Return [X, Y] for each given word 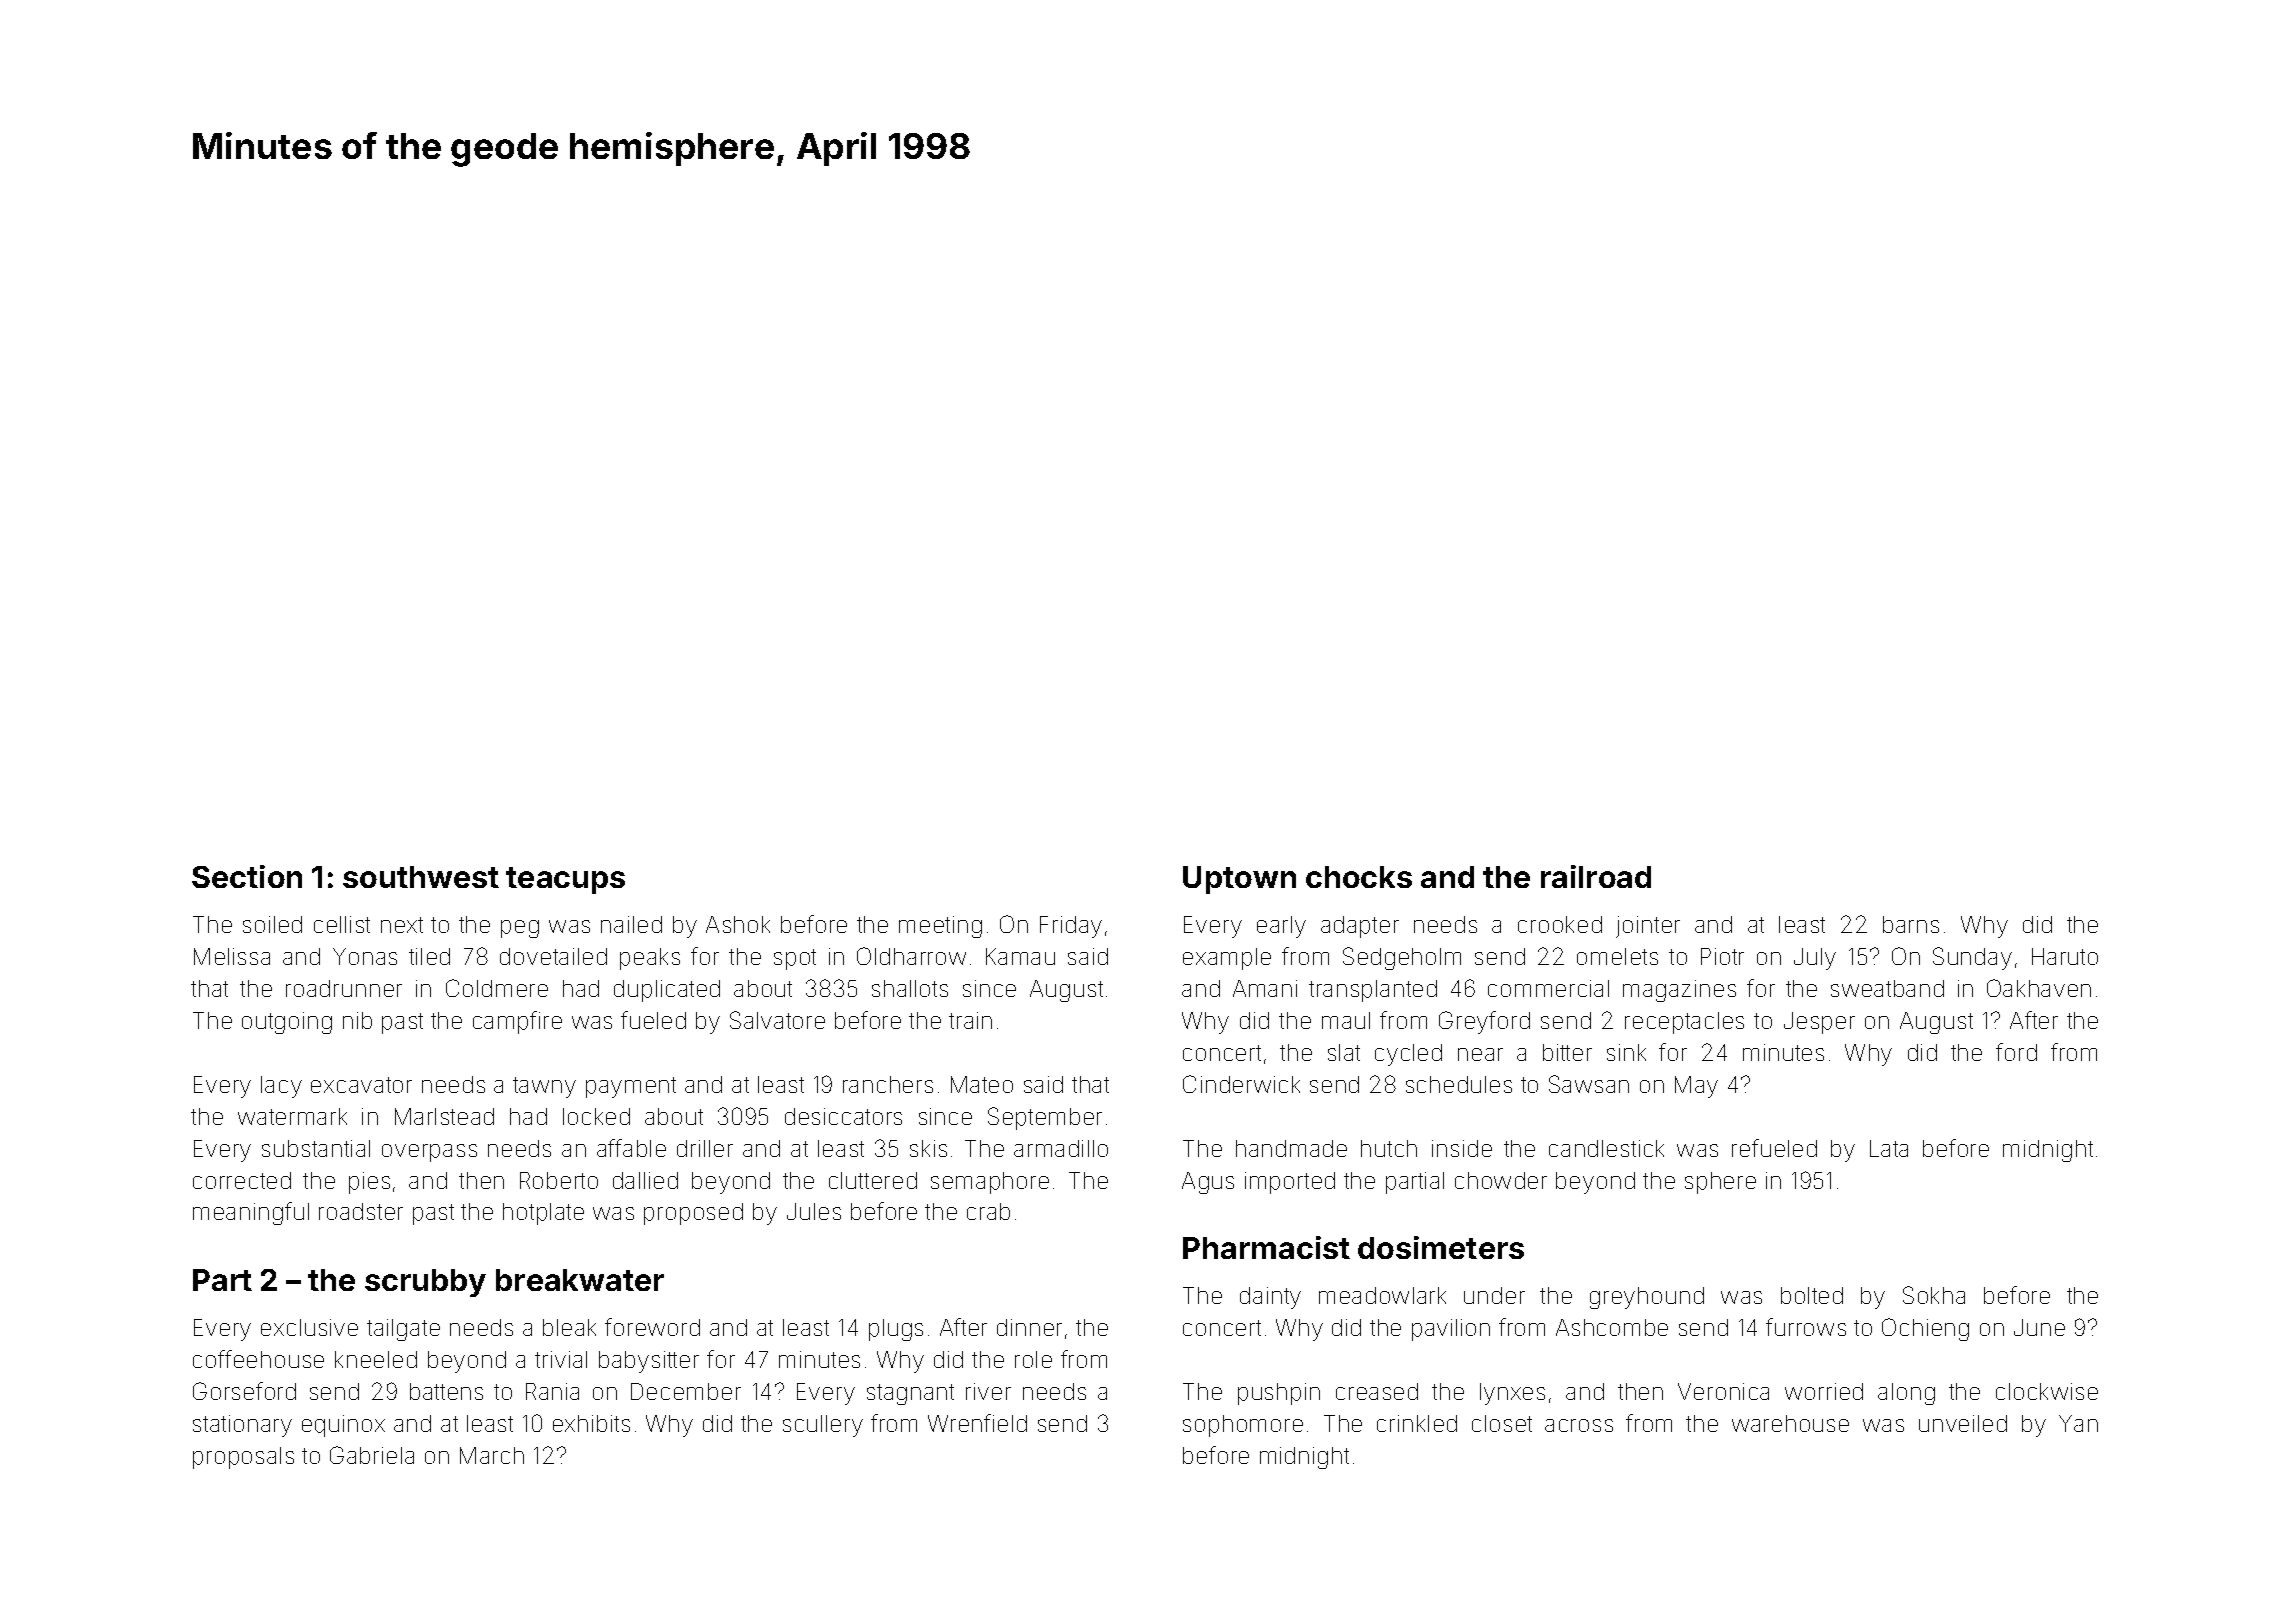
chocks [1359, 877]
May [1696, 1087]
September [1045, 1118]
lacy [281, 1087]
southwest [421, 877]
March [492, 1455]
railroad [1596, 876]
